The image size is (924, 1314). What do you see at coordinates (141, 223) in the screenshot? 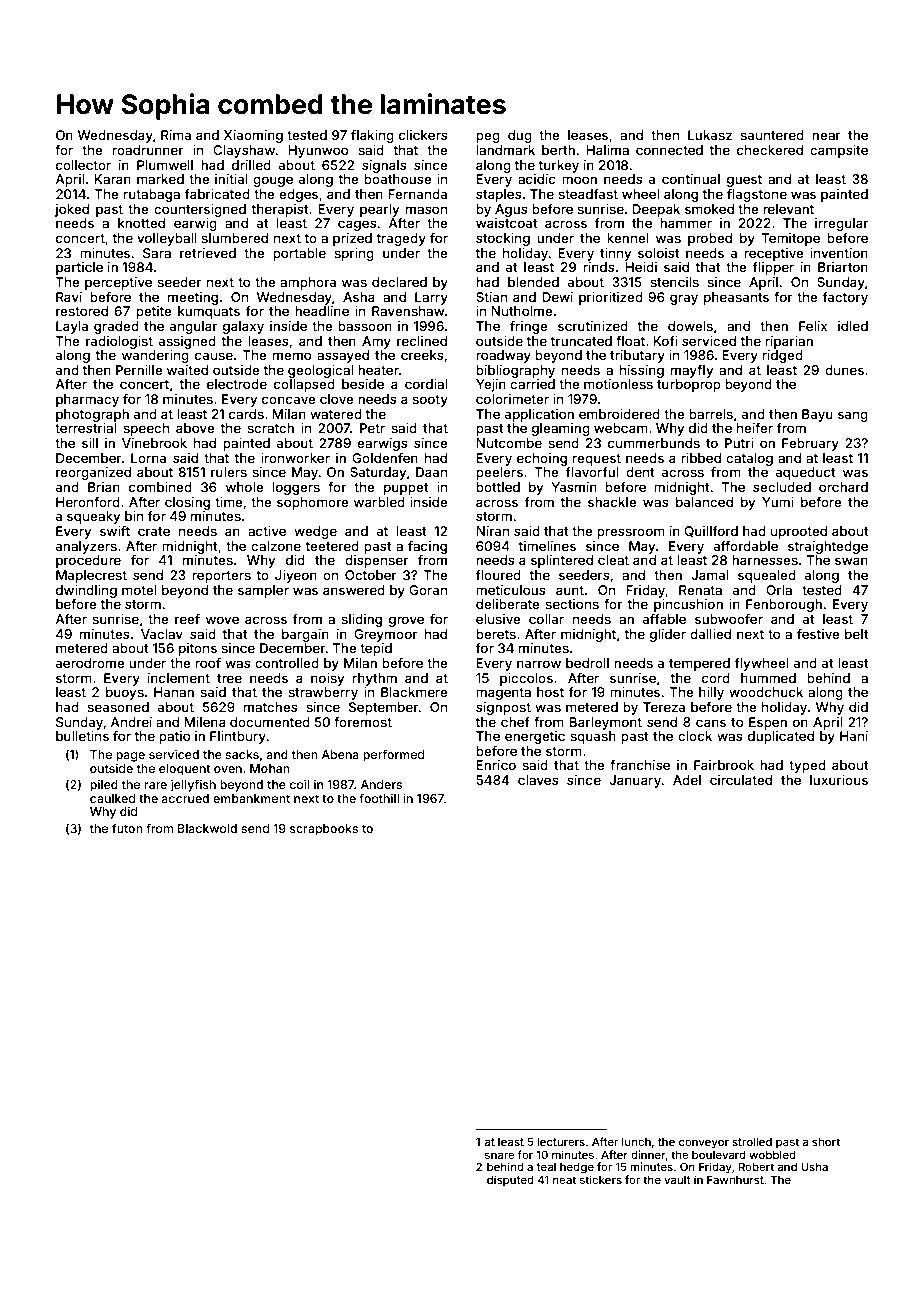
I see `knotted` at bounding box center [141, 223].
